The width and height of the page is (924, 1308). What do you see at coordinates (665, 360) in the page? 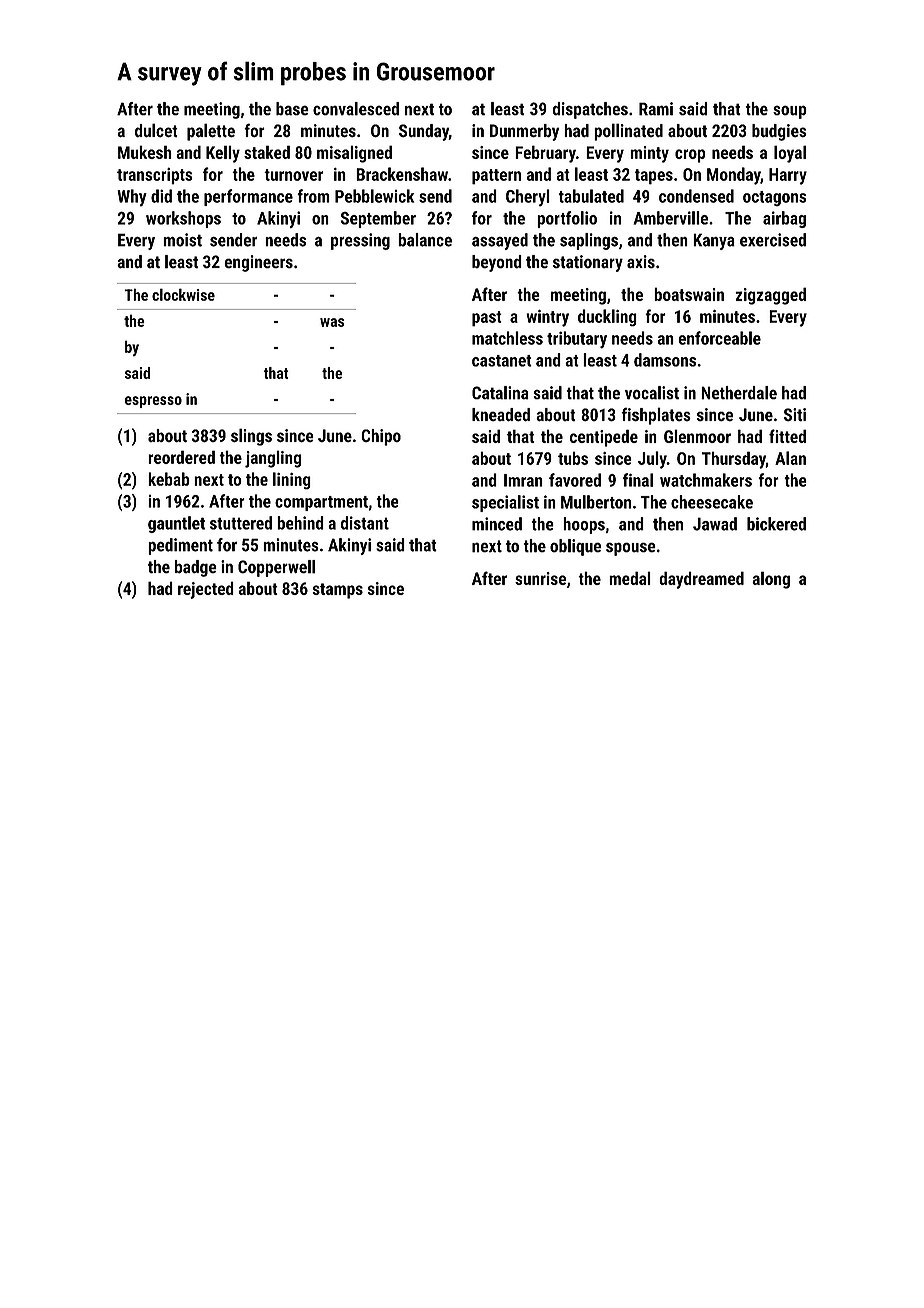
I see `damsons` at bounding box center [665, 360].
